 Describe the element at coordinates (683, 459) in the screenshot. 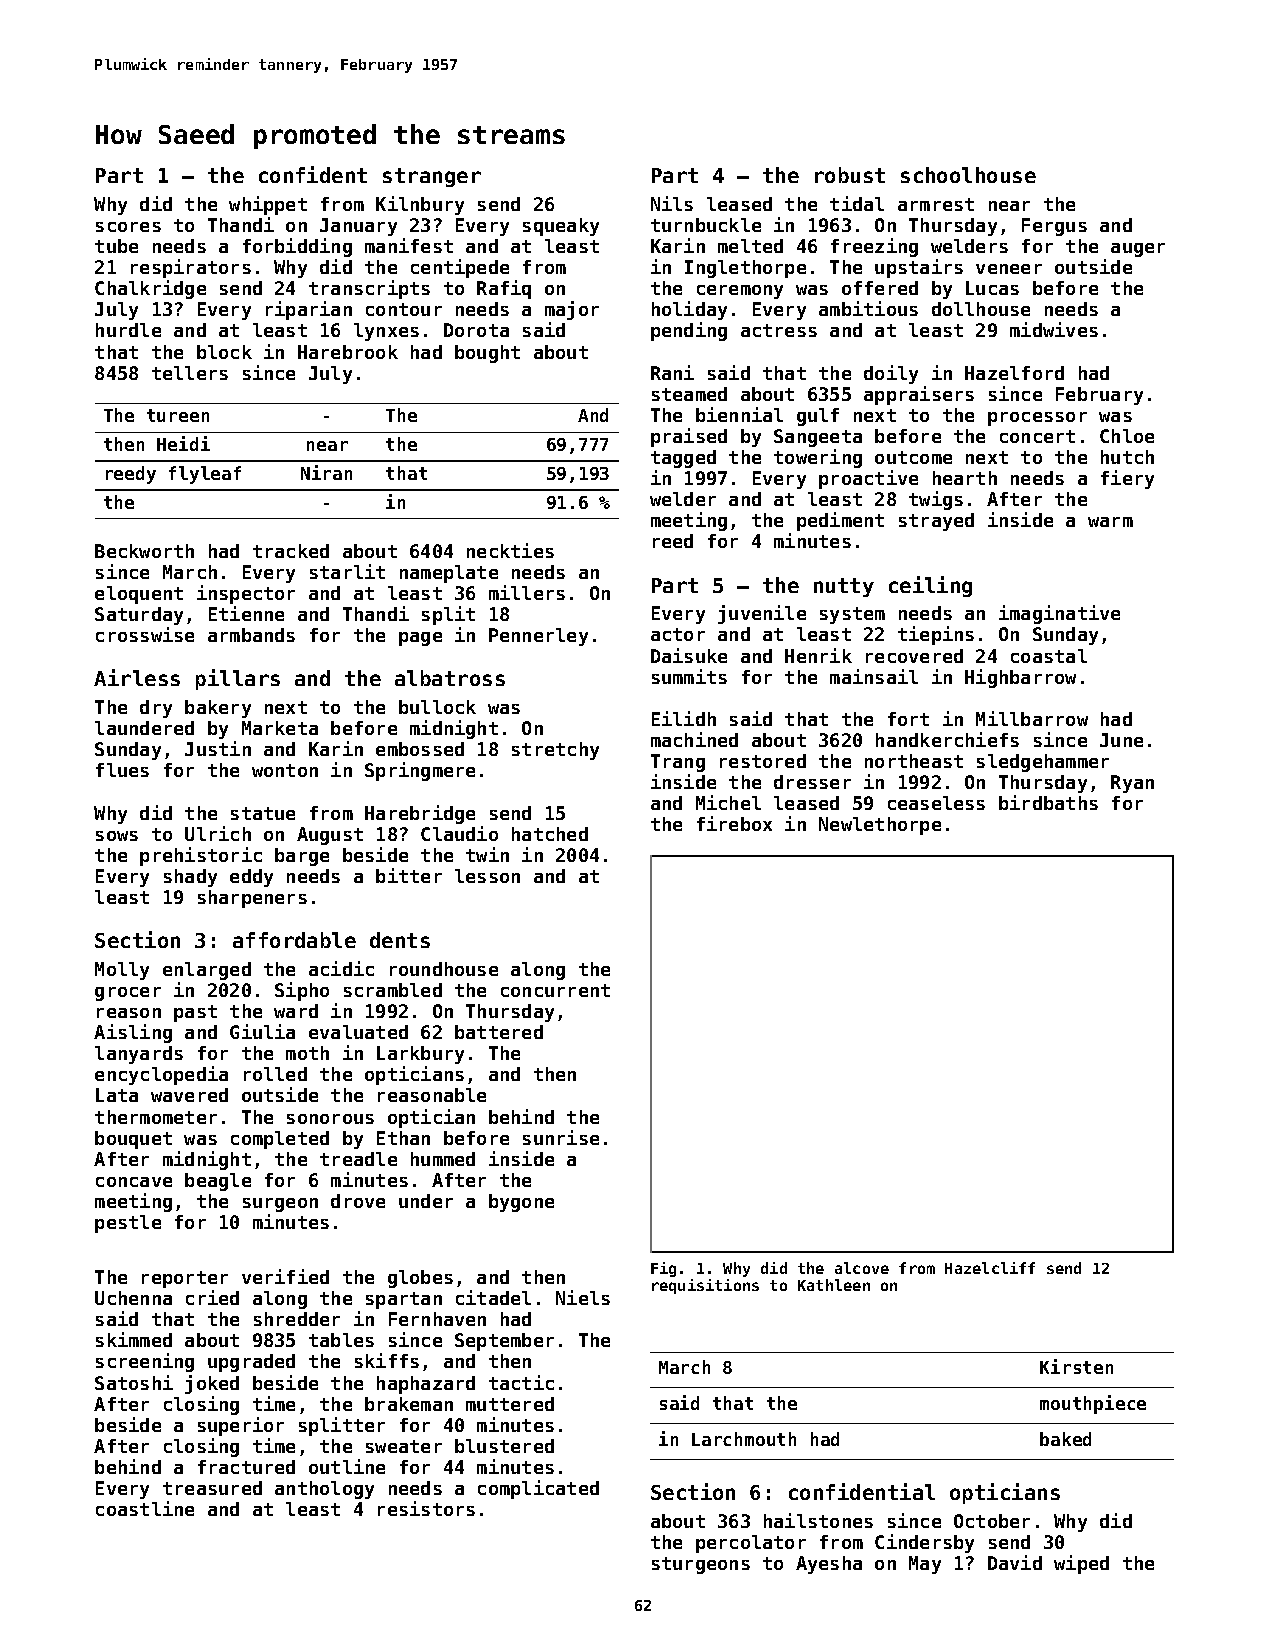

I see `tagged` at that location.
